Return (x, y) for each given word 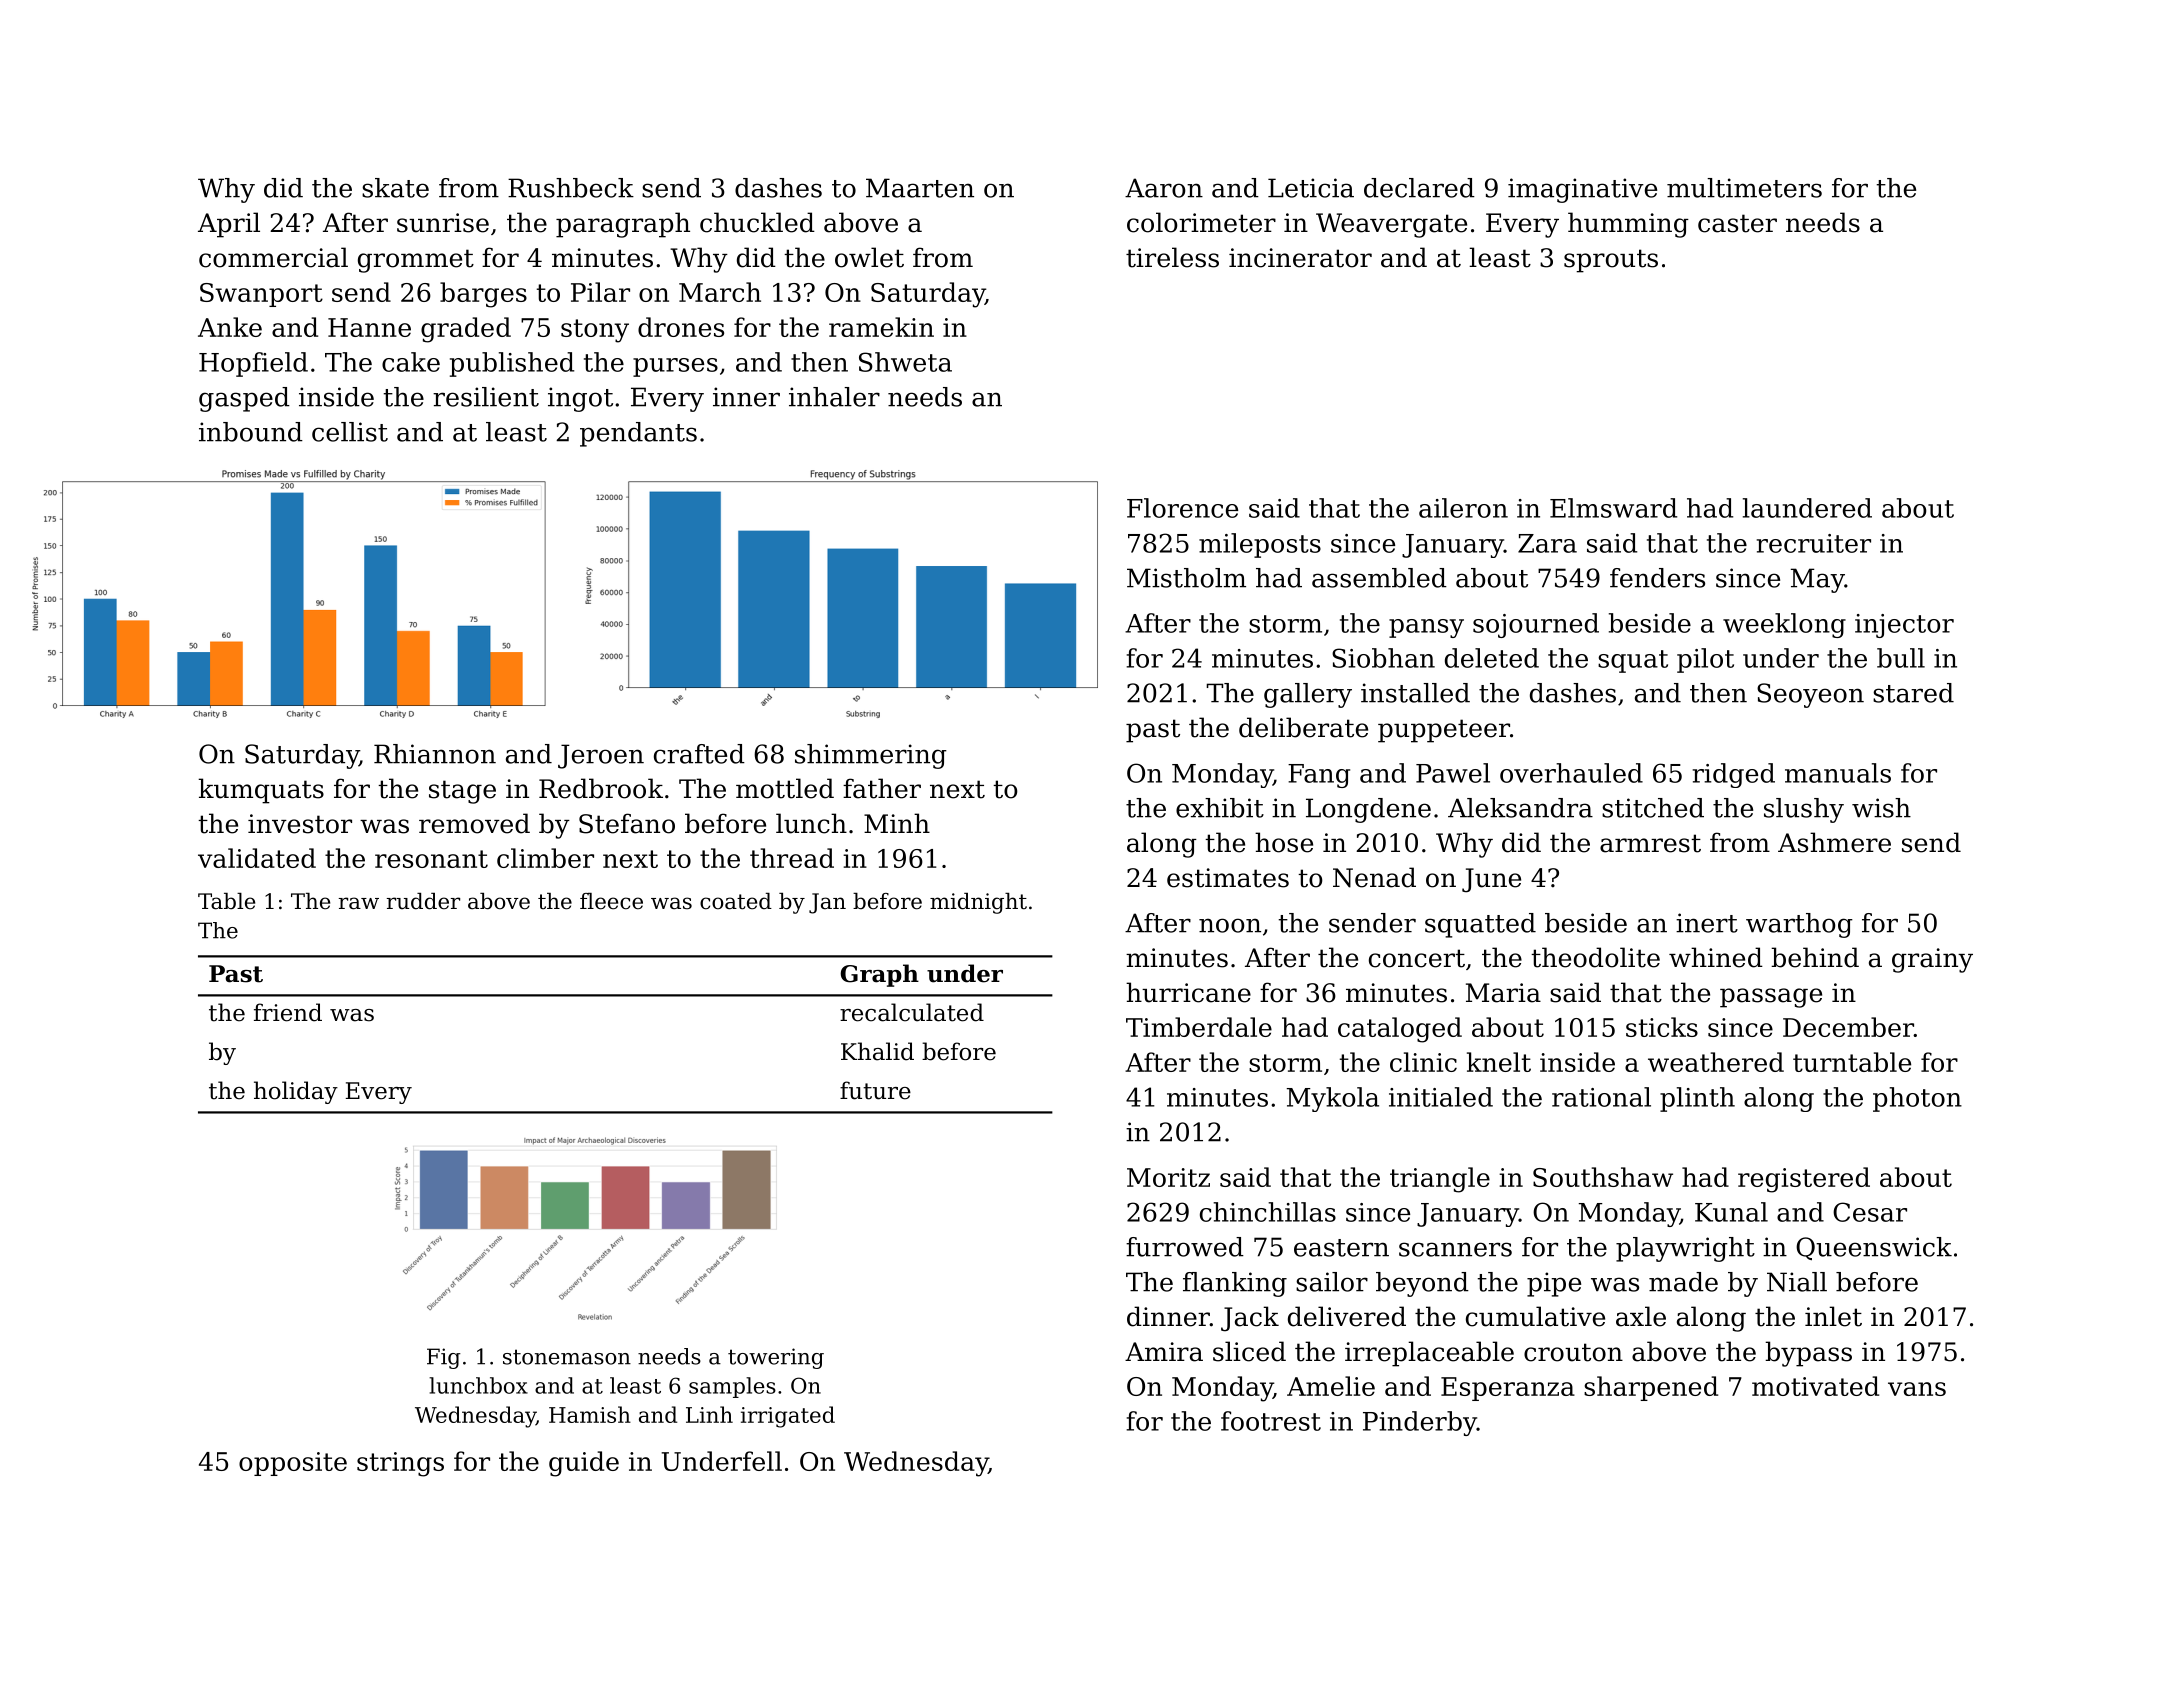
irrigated (788, 1417)
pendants (638, 434)
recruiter (1814, 543)
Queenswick (1874, 1248)
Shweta (905, 362)
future (875, 1090)
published (512, 364)
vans (1917, 1389)
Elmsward (1613, 508)
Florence (1182, 508)
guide (584, 1464)
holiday (296, 1092)
